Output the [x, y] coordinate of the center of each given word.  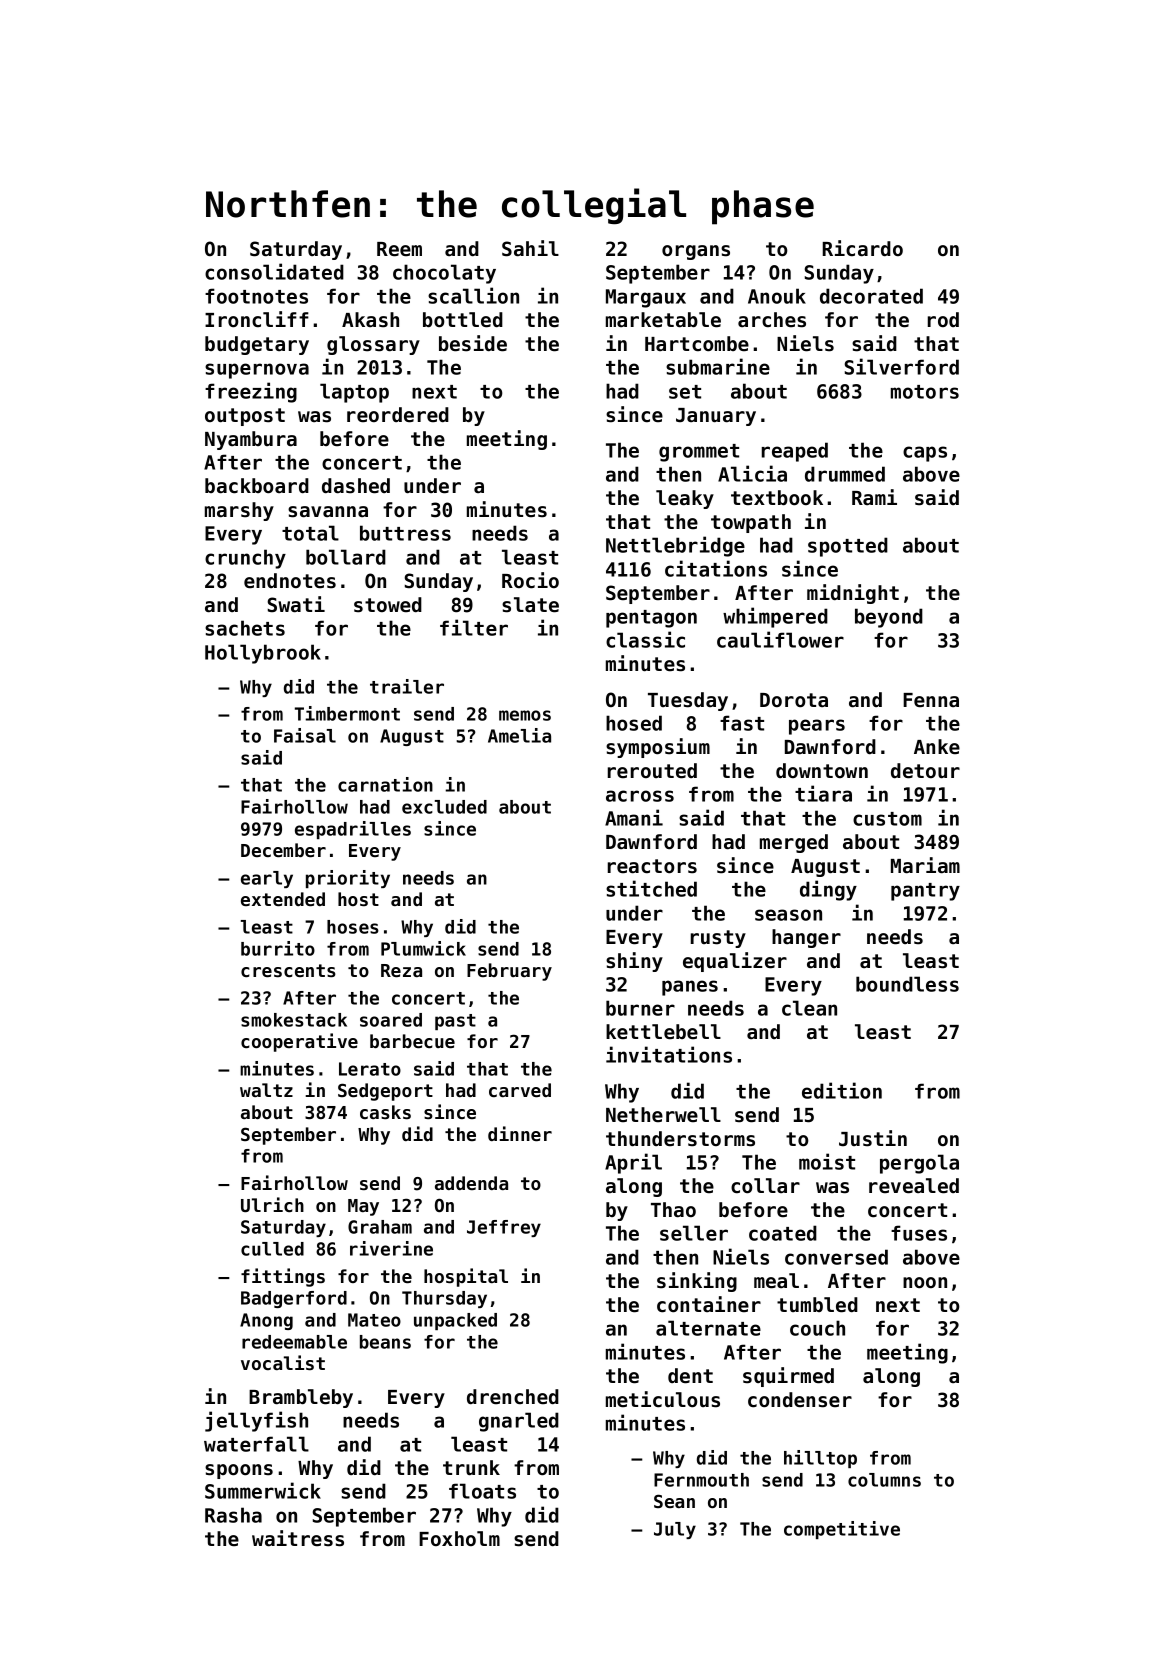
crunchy [245, 559]
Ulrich [272, 1204]
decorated [871, 296]
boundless [907, 984]
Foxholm [459, 1538]
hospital [466, 1277]
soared [391, 1020]
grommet [699, 453]
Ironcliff [257, 319]
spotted [848, 547]
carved [520, 1090]
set [685, 392]
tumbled [817, 1305]
